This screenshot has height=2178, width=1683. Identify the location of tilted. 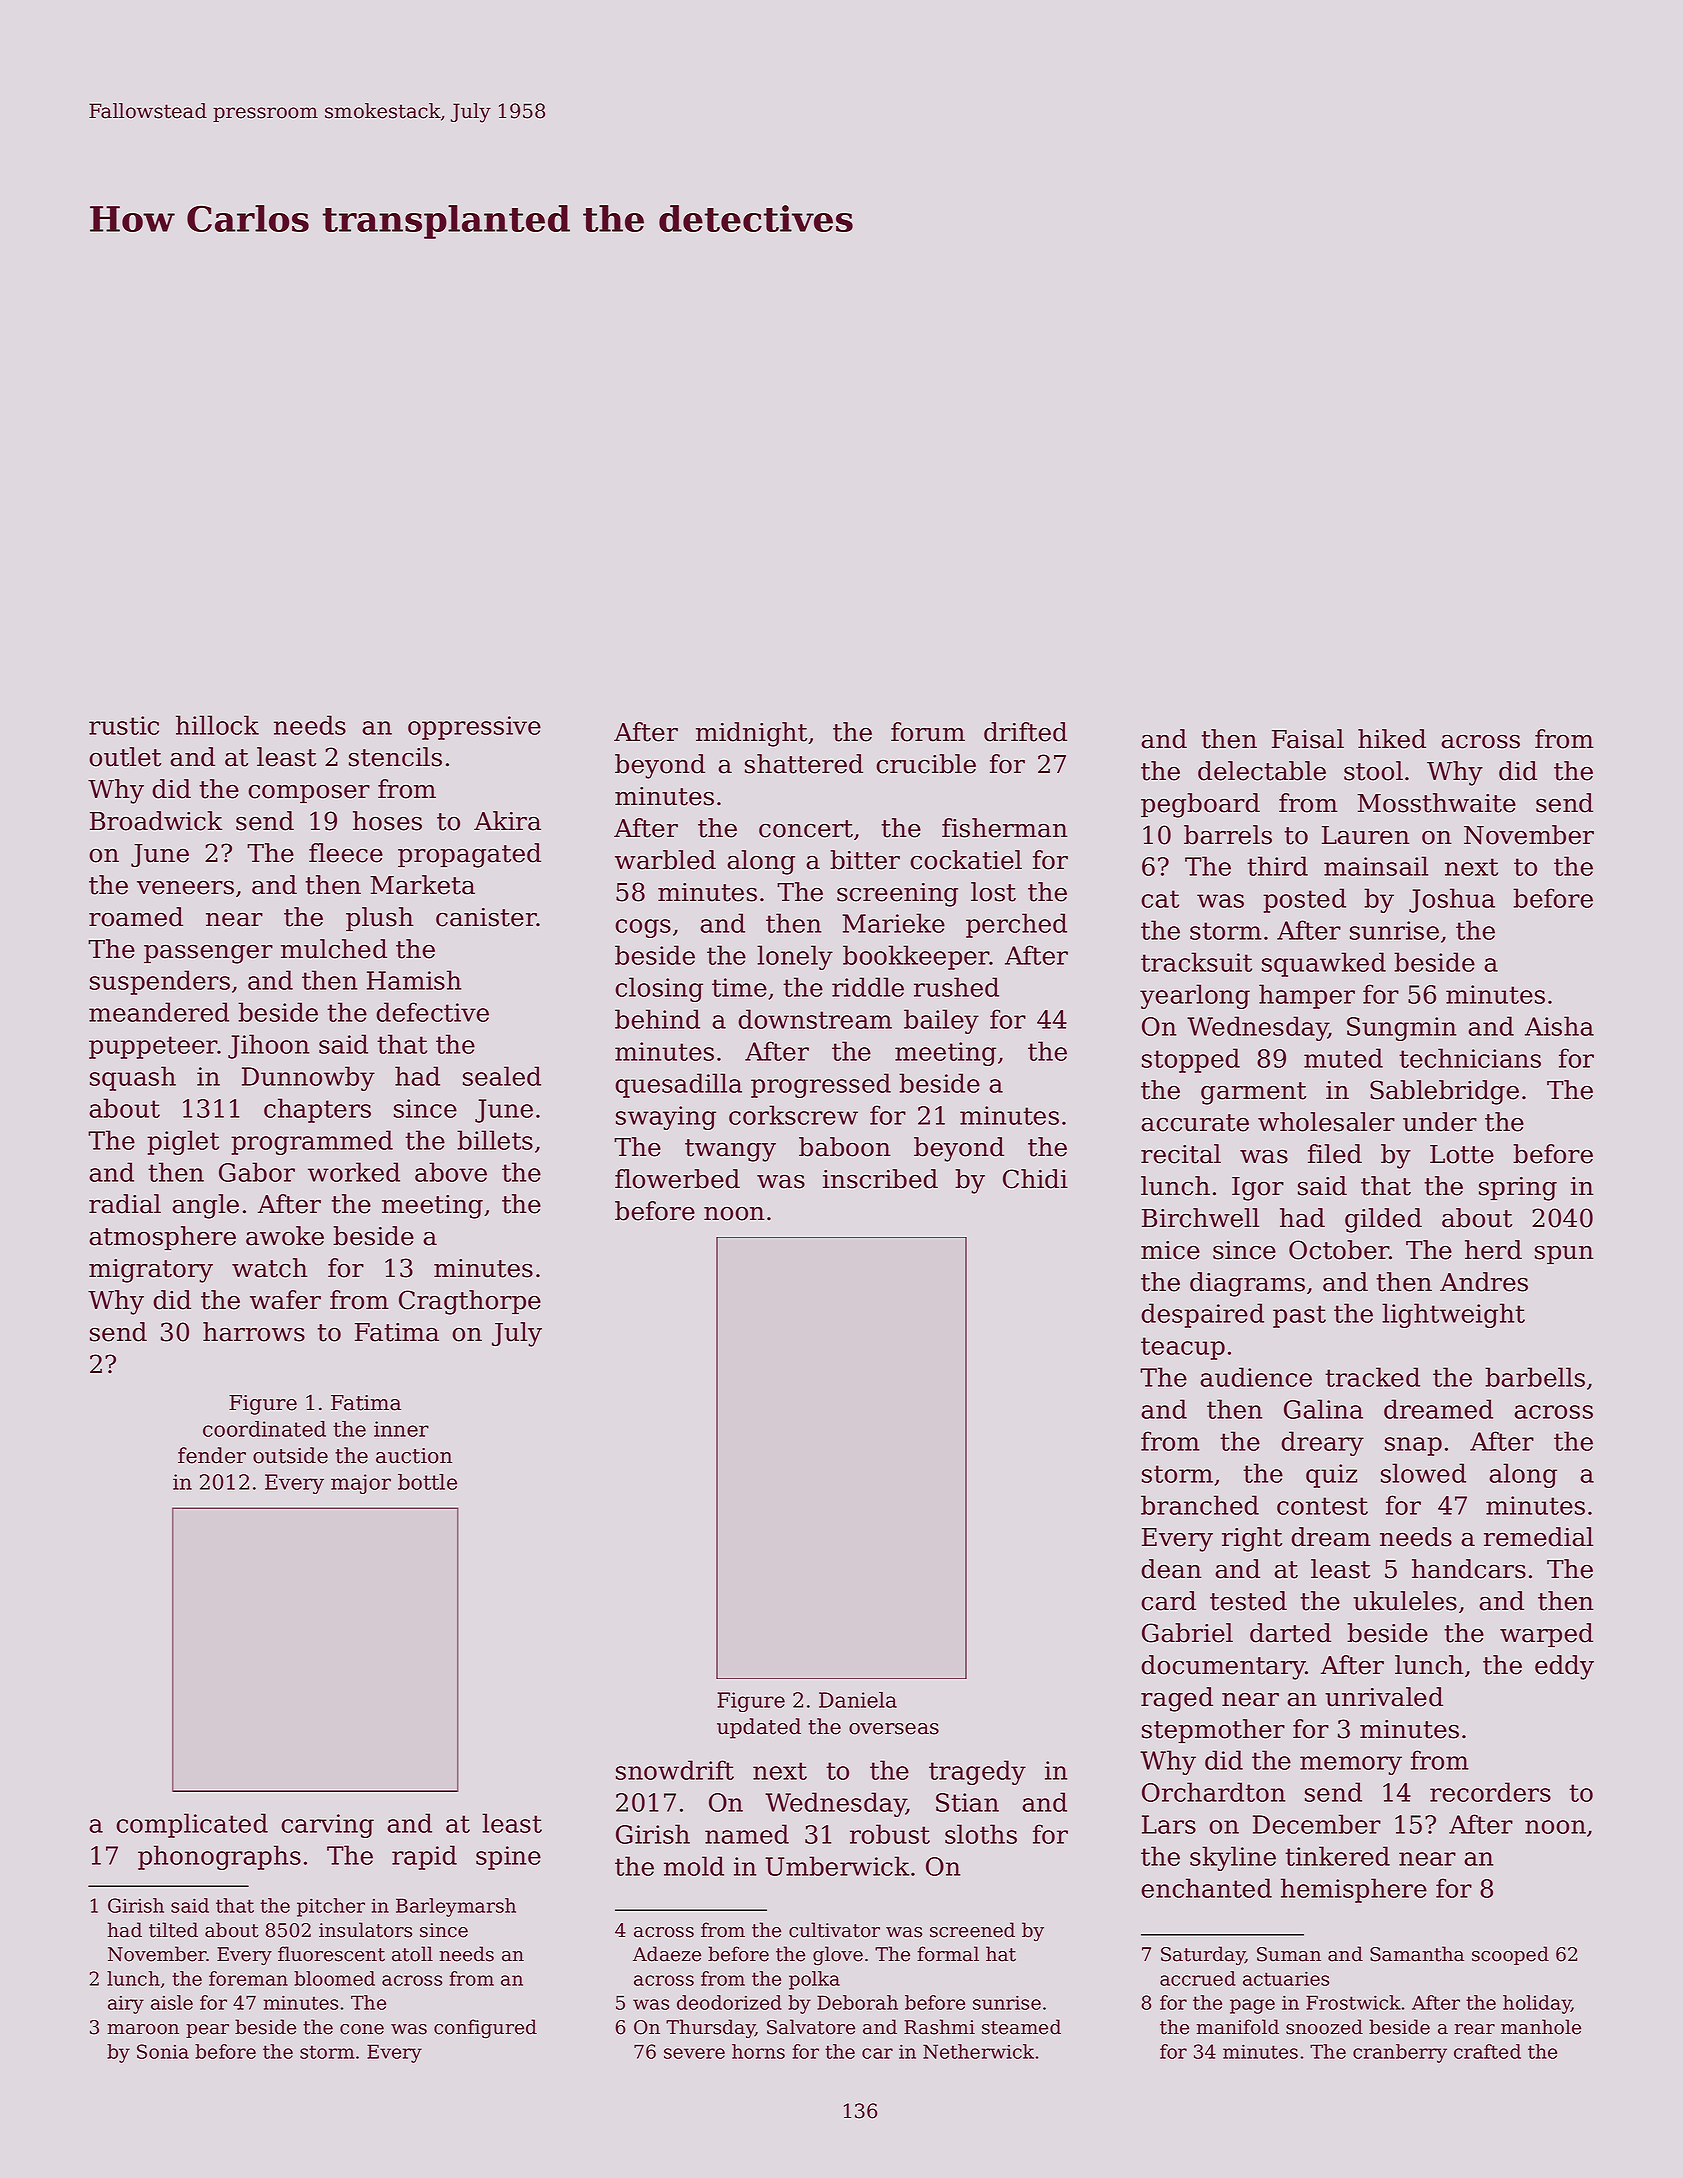
(173, 1930).
